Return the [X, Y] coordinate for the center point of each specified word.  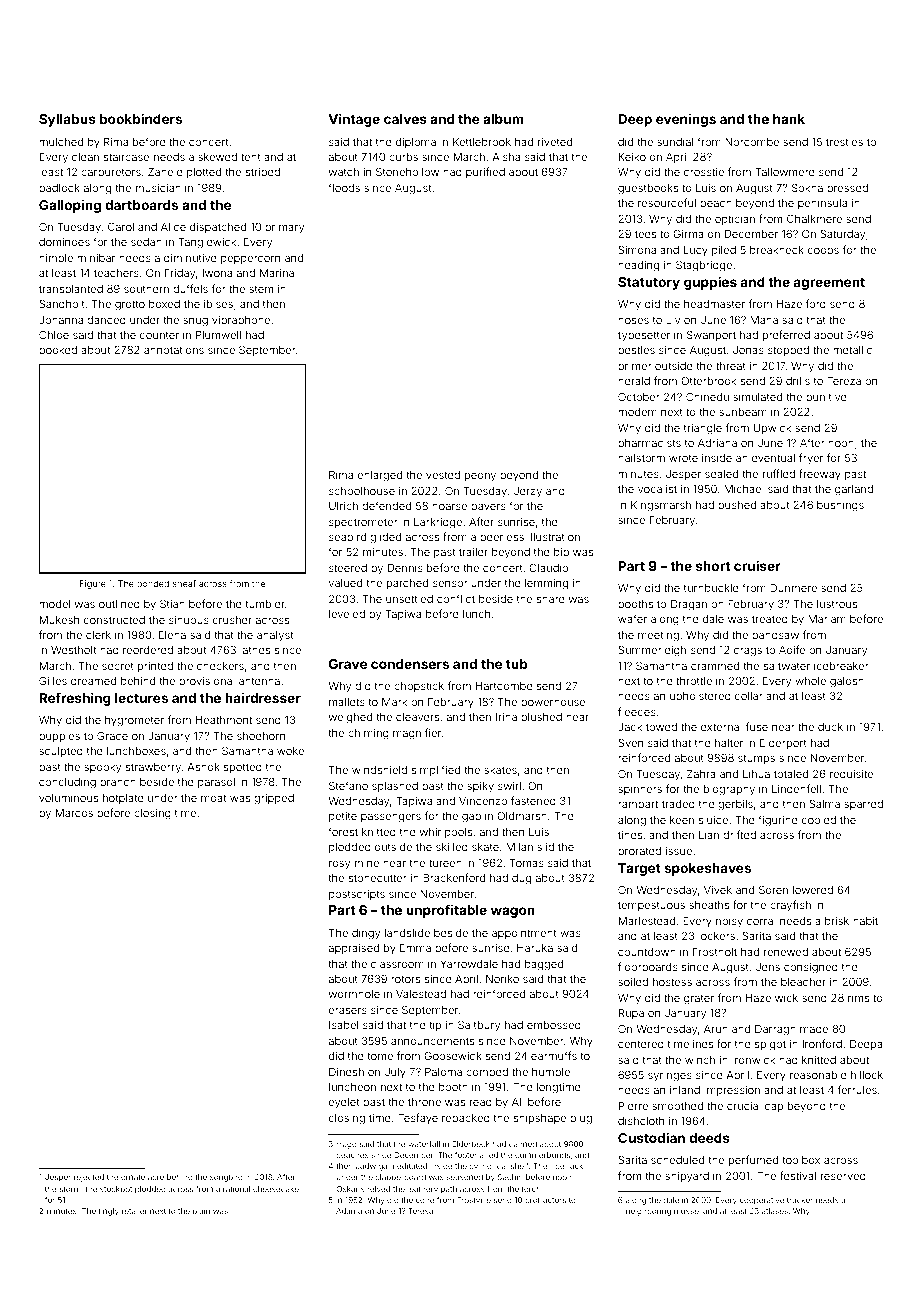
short [713, 566]
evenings [686, 120]
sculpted [61, 752]
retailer [134, 1211]
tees [645, 234]
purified [485, 172]
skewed [217, 157]
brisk [837, 921]
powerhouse [553, 703]
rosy [339, 865]
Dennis [405, 568]
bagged [544, 965]
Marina [277, 273]
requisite [851, 775]
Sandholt [62, 303]
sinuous [189, 620]
